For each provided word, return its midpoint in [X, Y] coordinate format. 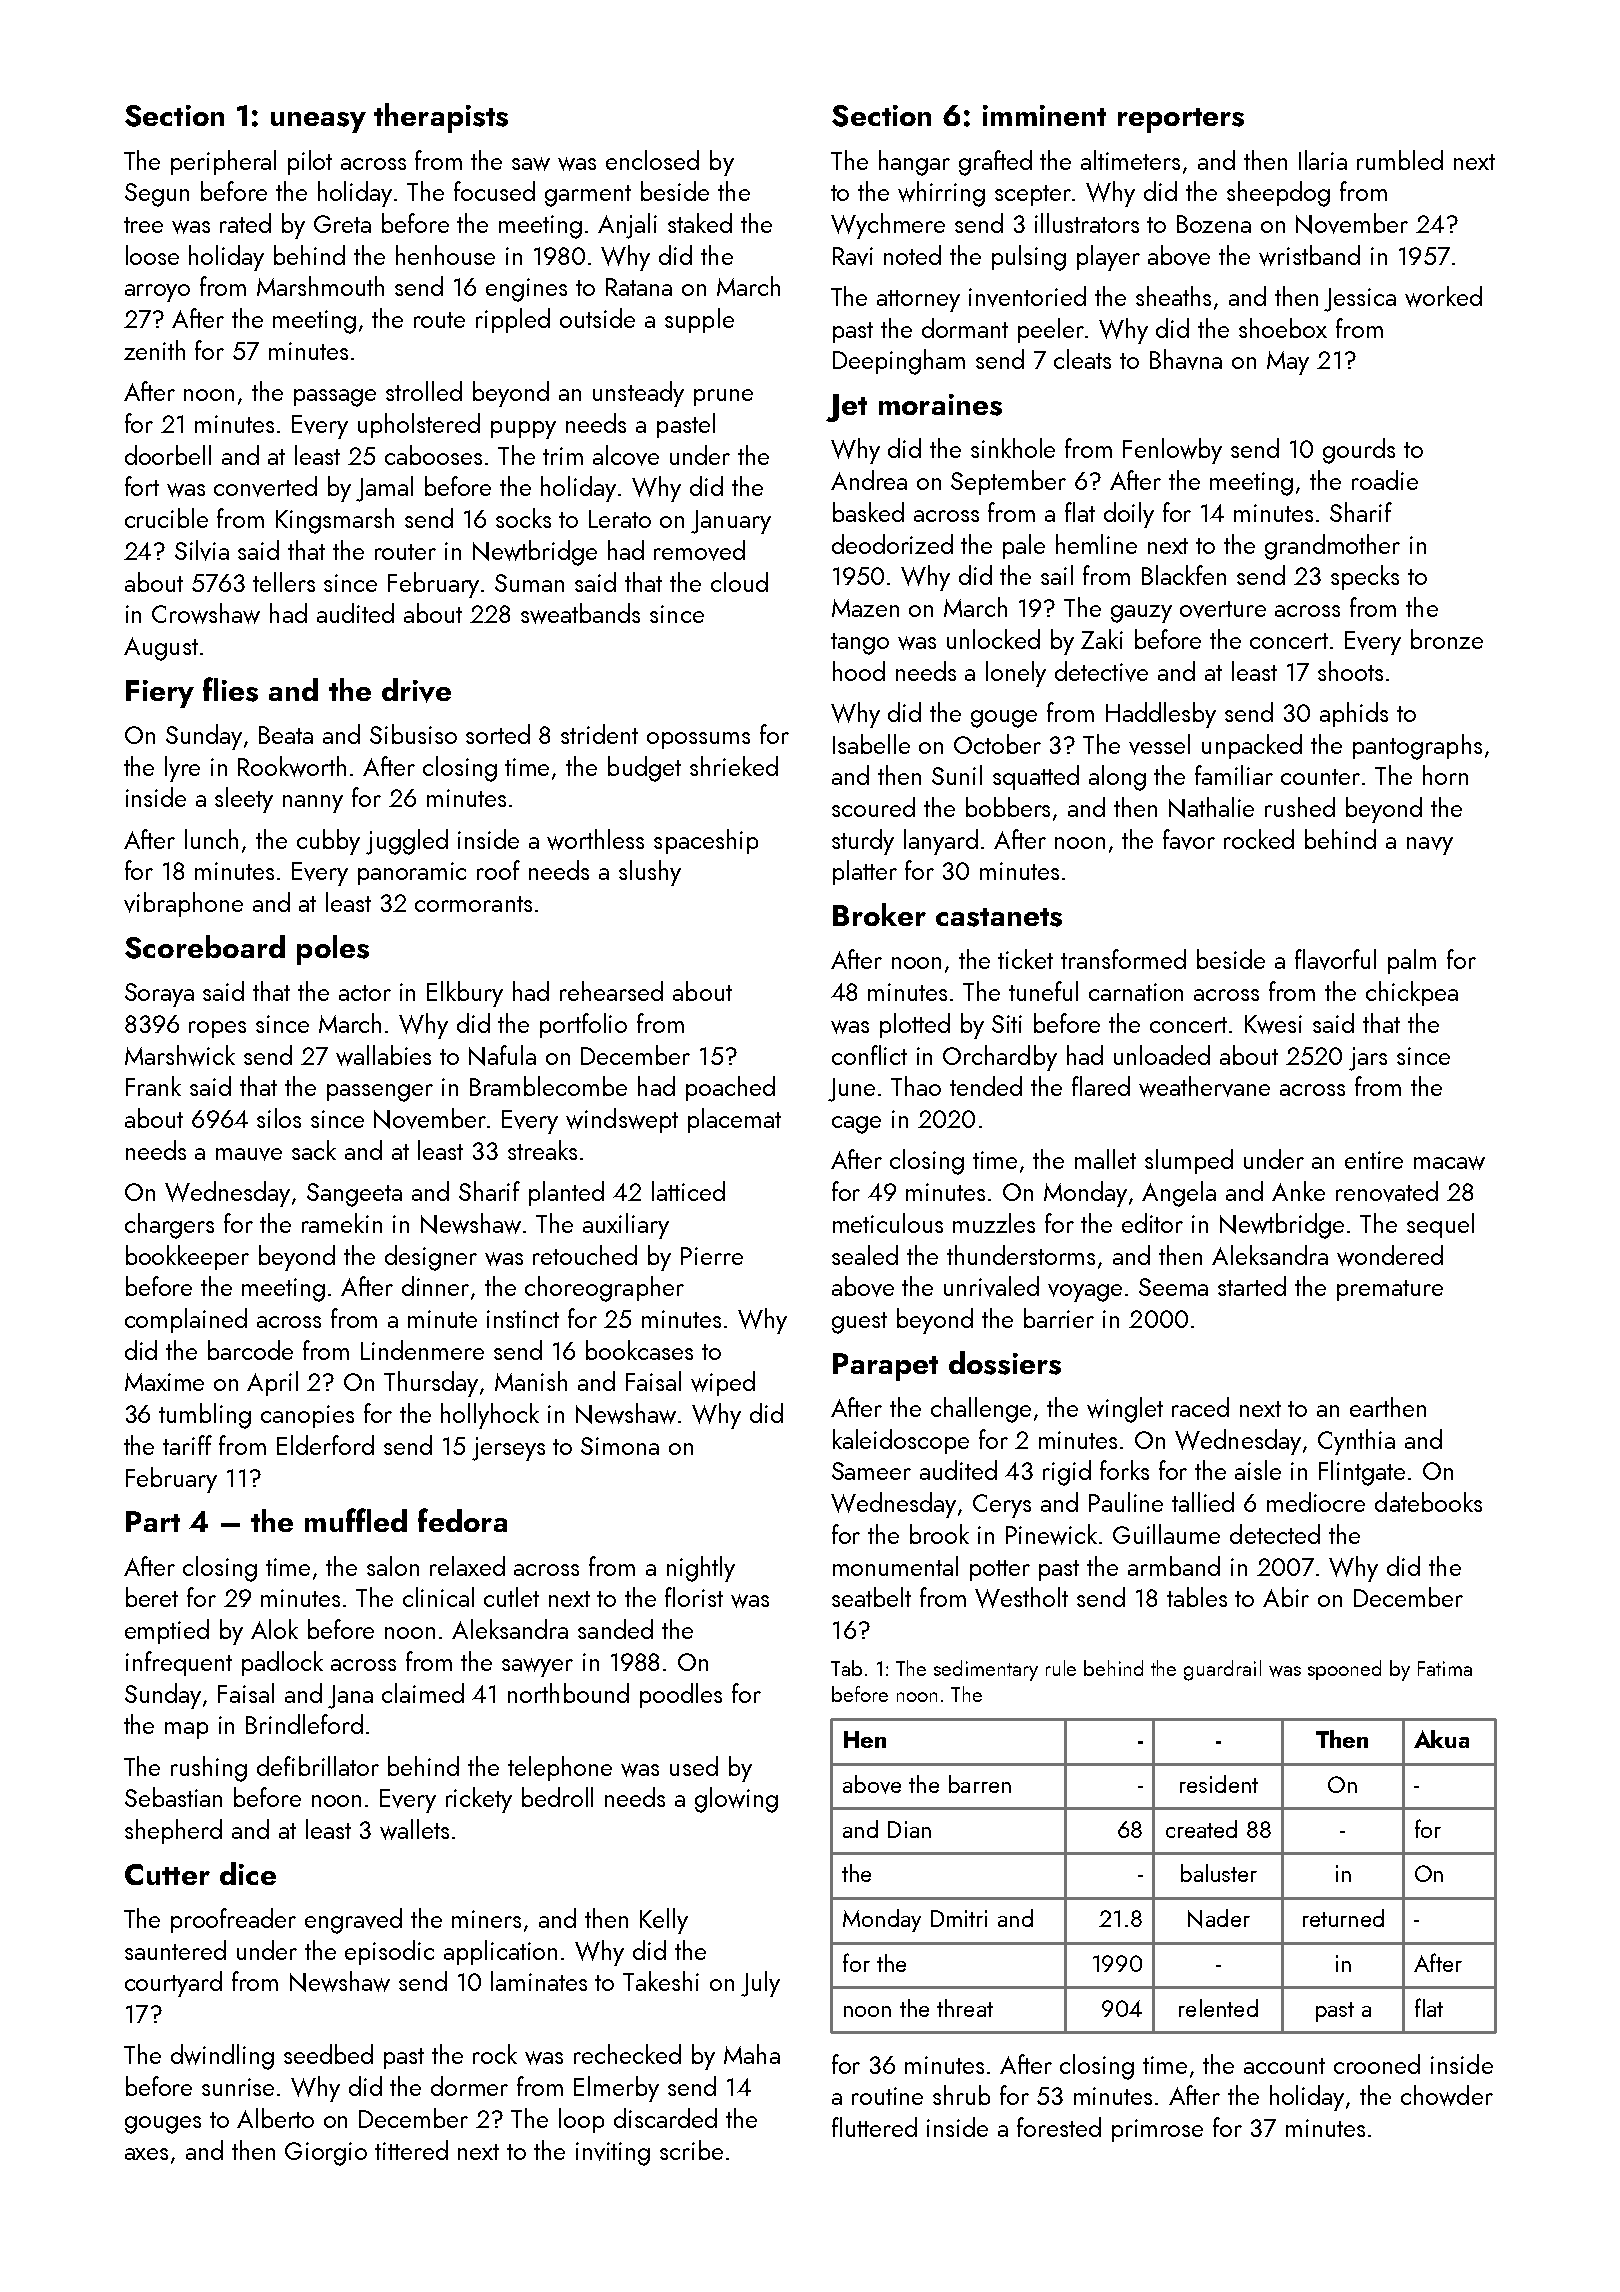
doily [1129, 515]
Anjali [627, 226]
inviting [613, 2154]
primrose [1157, 2130]
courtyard [173, 1984]
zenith [154, 350]
